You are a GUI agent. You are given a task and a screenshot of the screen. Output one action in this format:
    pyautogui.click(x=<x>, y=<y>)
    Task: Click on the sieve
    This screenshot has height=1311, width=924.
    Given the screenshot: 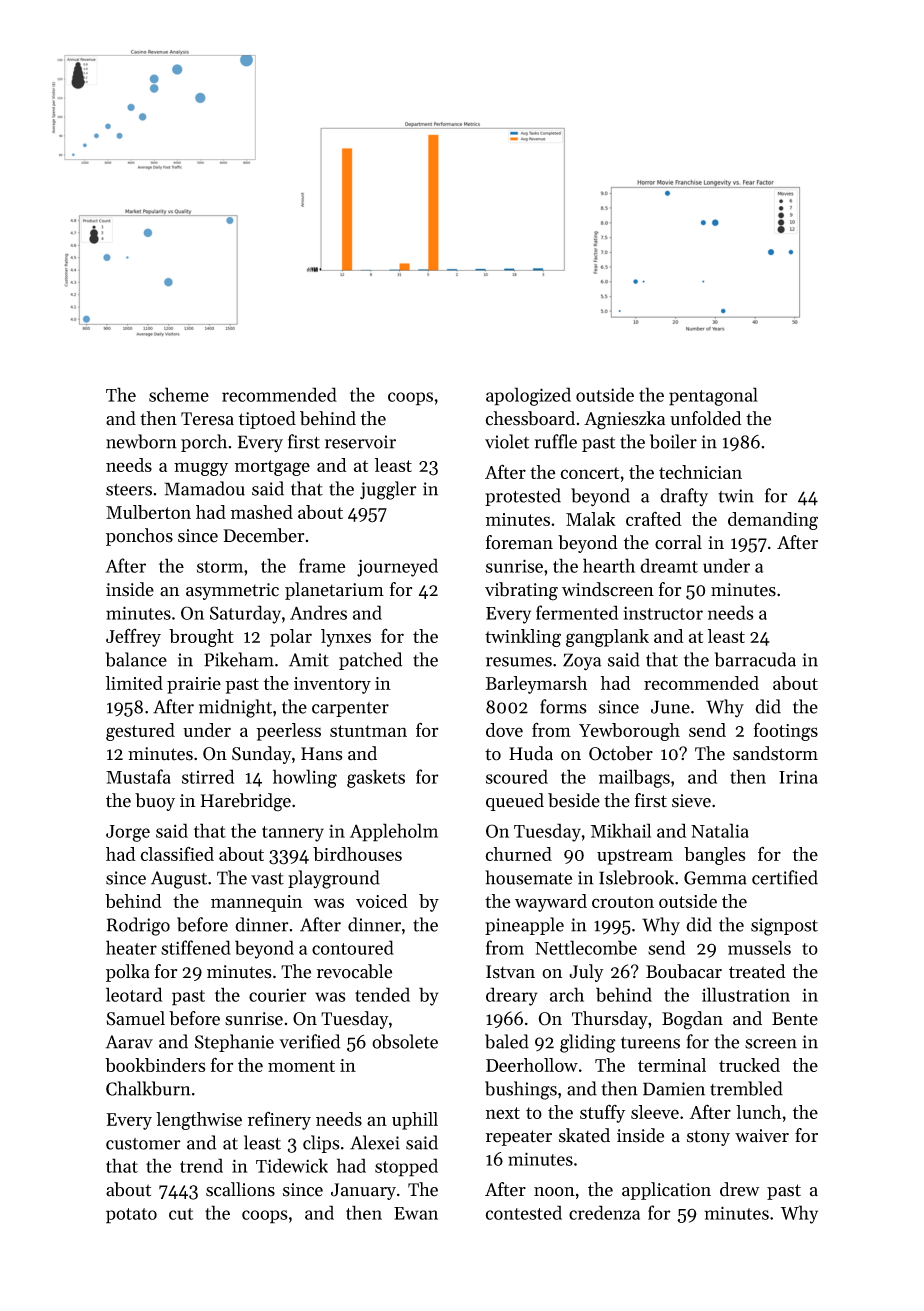 What is the action you would take?
    pyautogui.click(x=691, y=801)
